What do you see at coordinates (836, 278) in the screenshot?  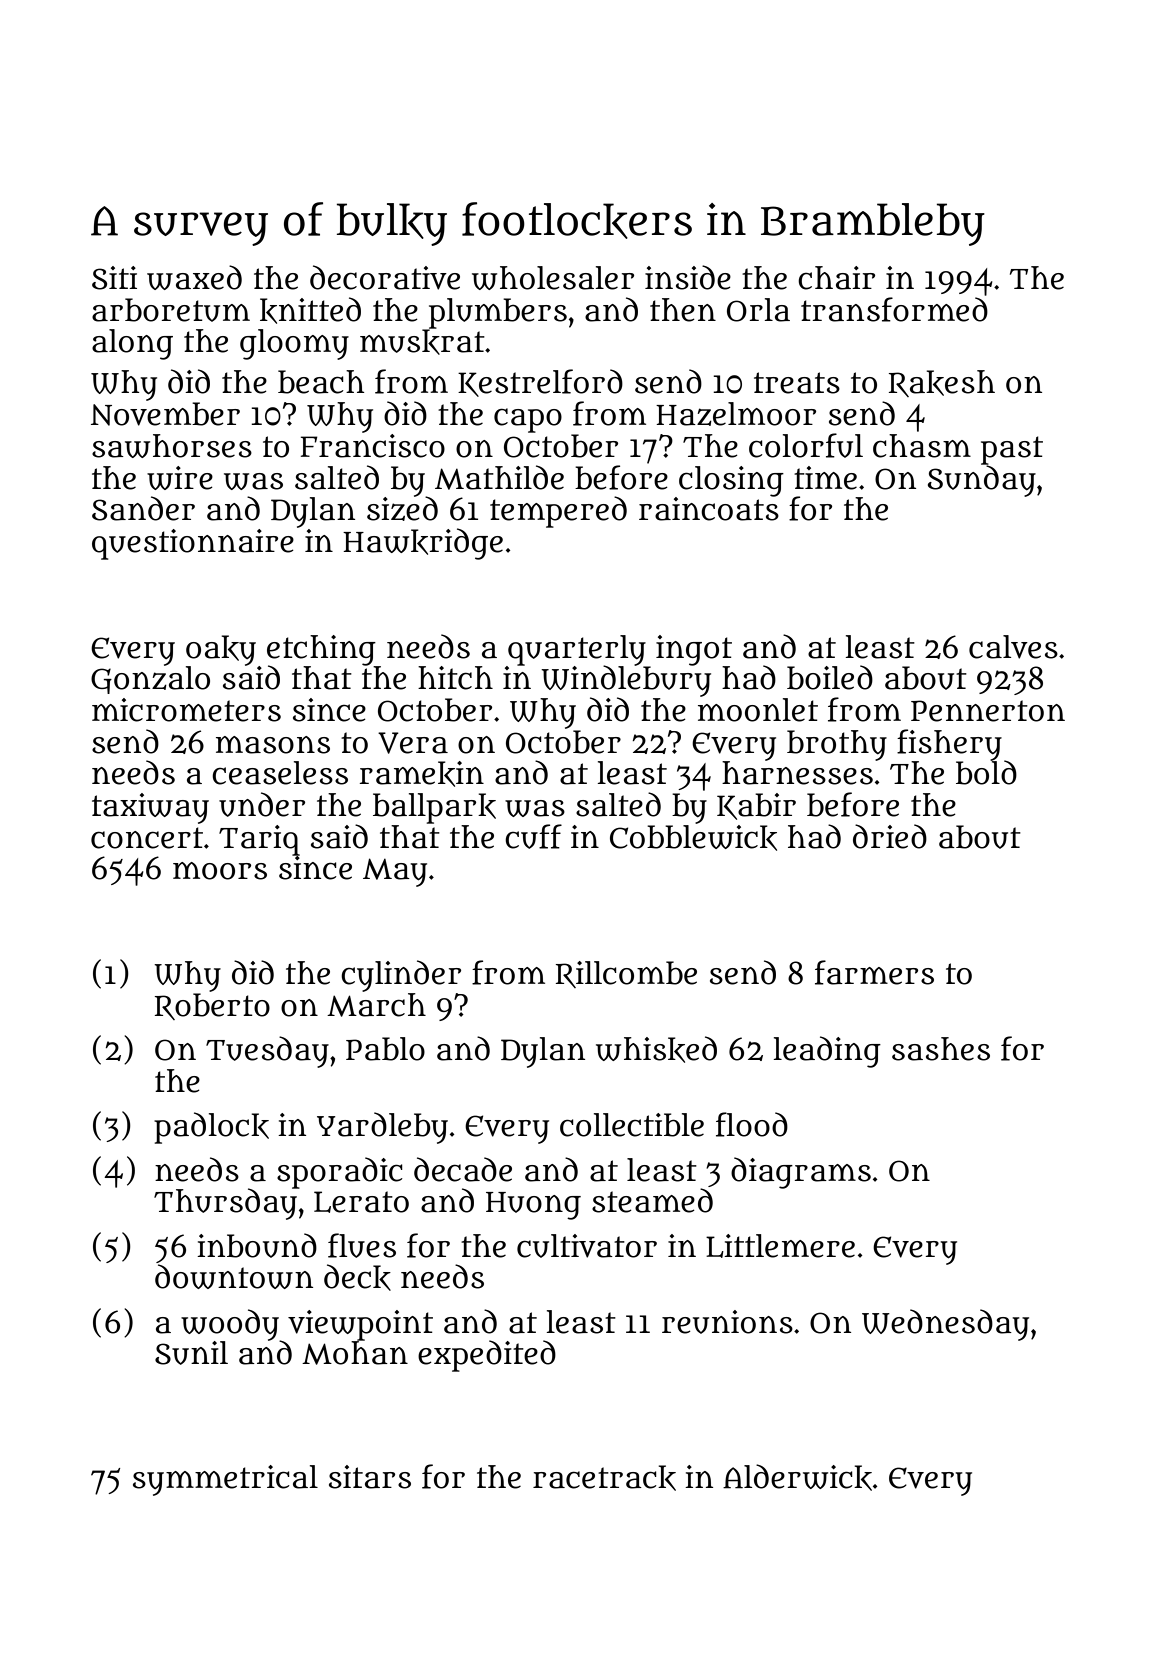 I see `chair` at bounding box center [836, 278].
